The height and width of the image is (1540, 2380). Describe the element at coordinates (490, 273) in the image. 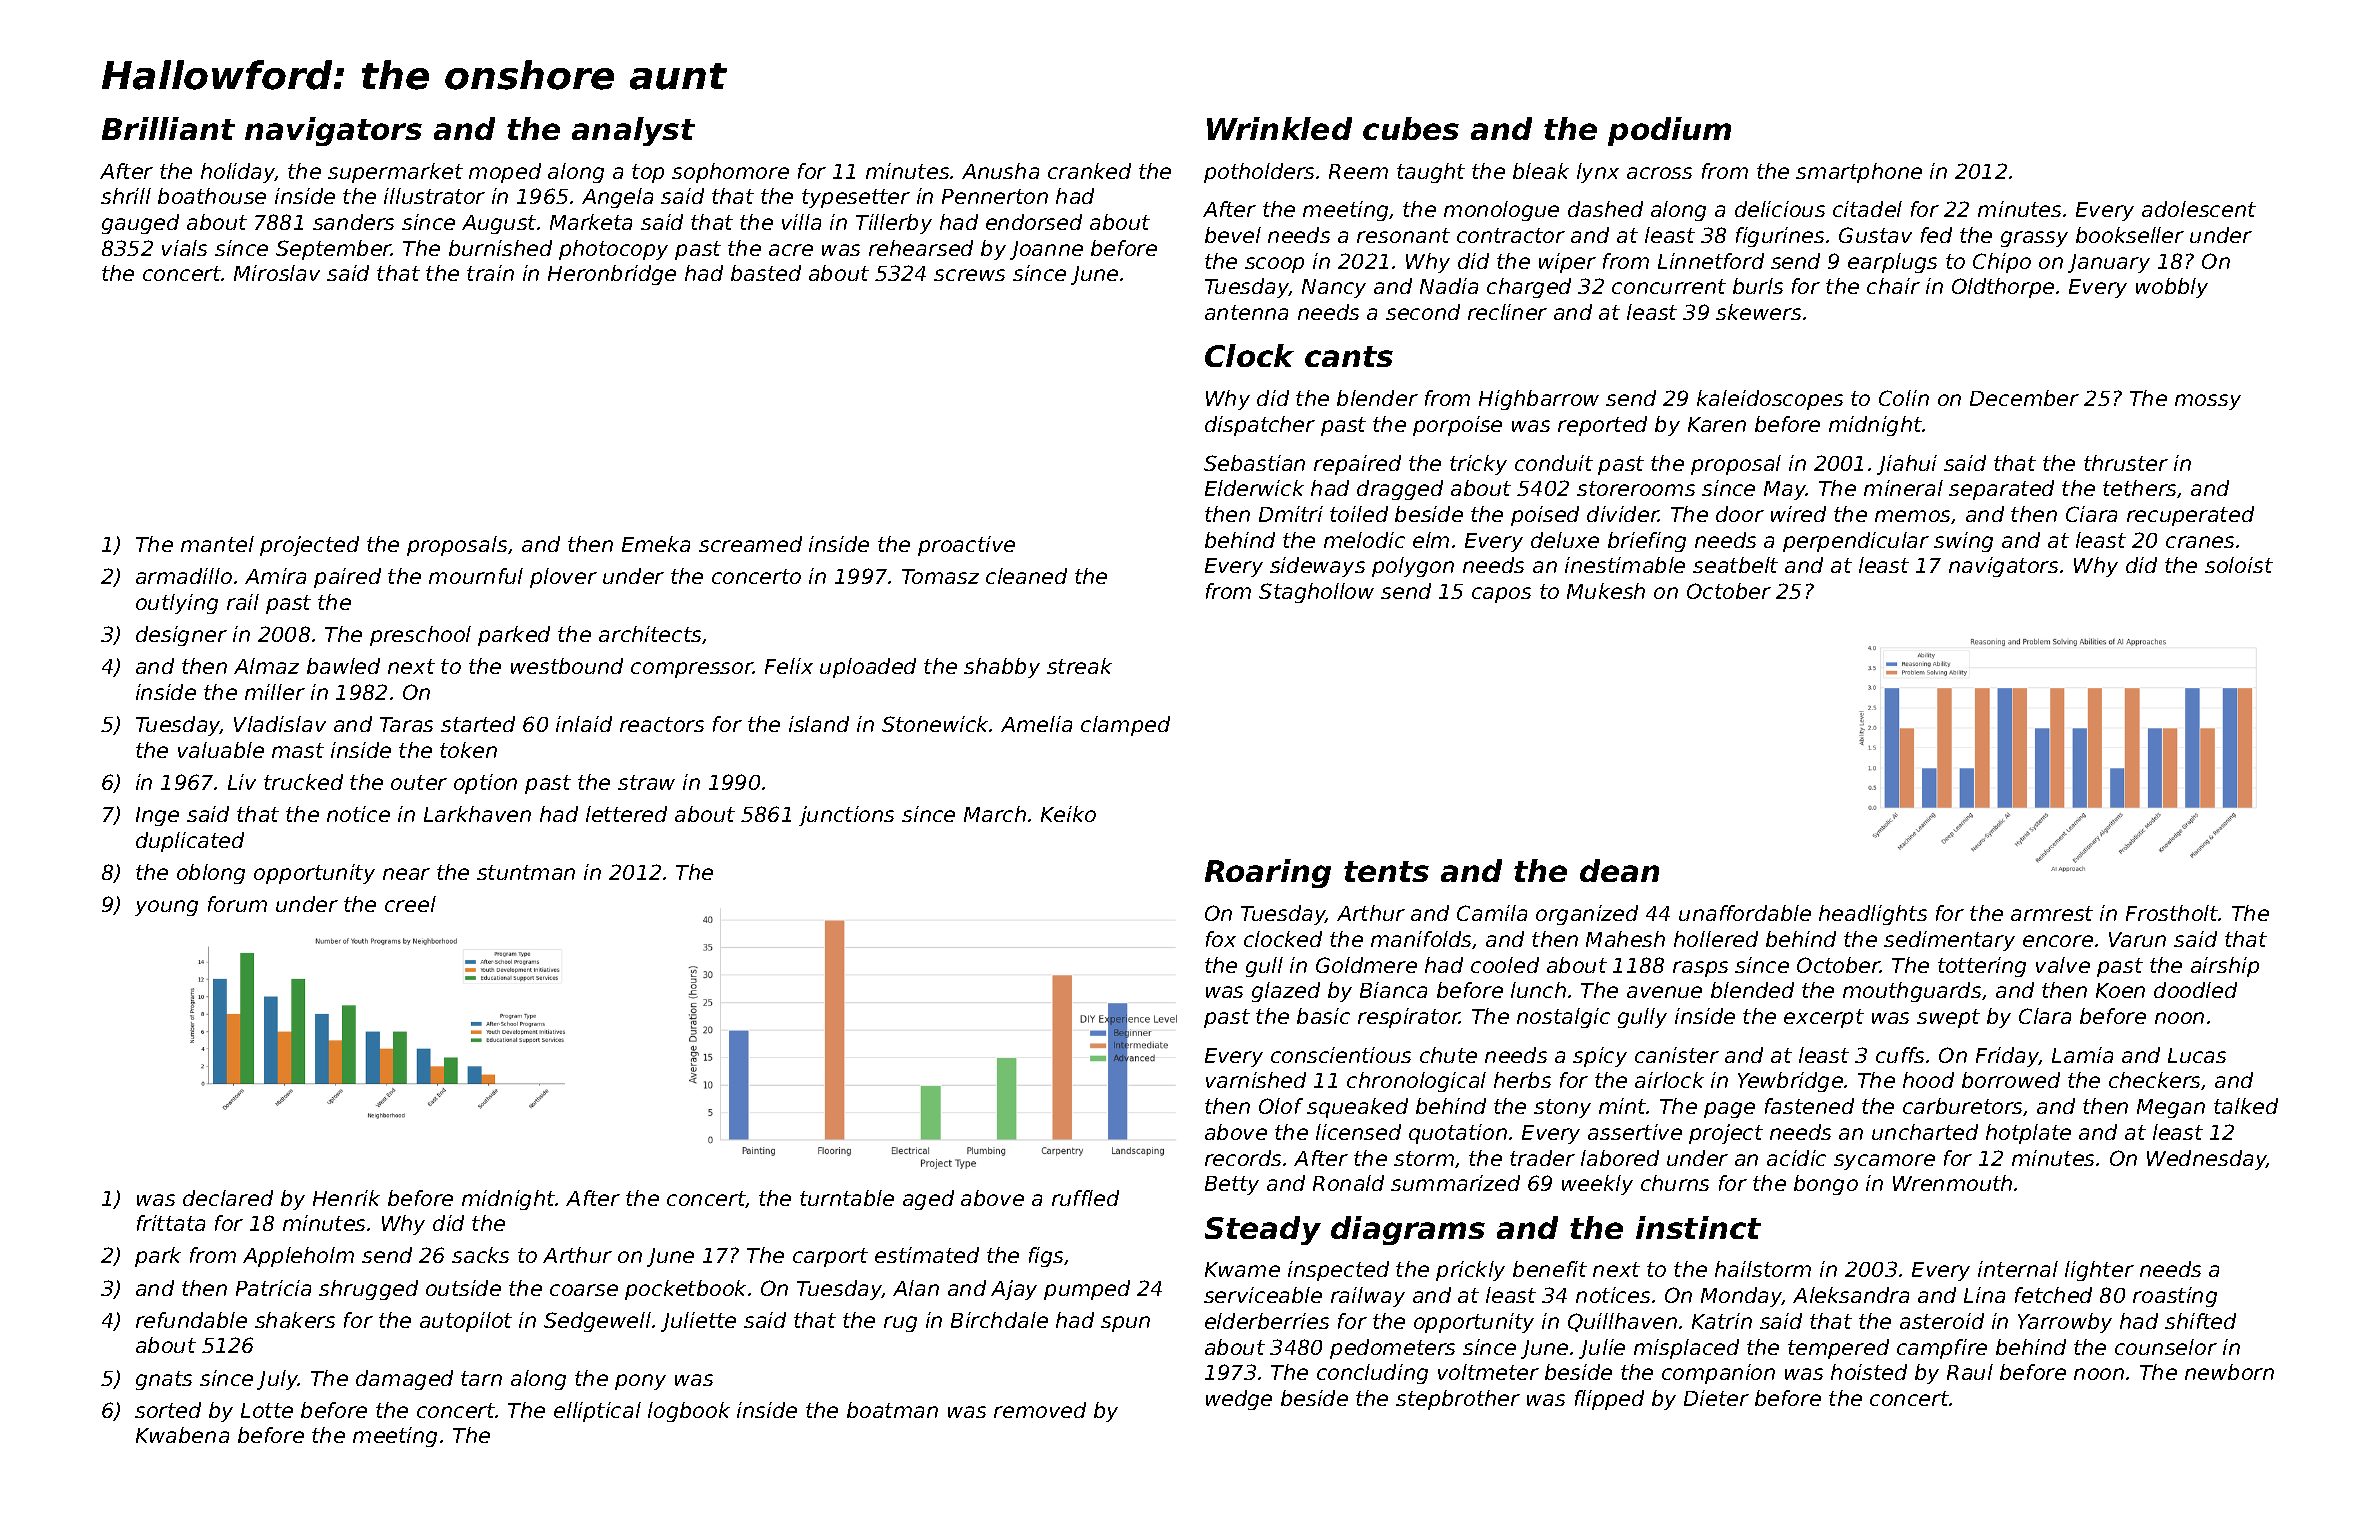

I see `train` at that location.
